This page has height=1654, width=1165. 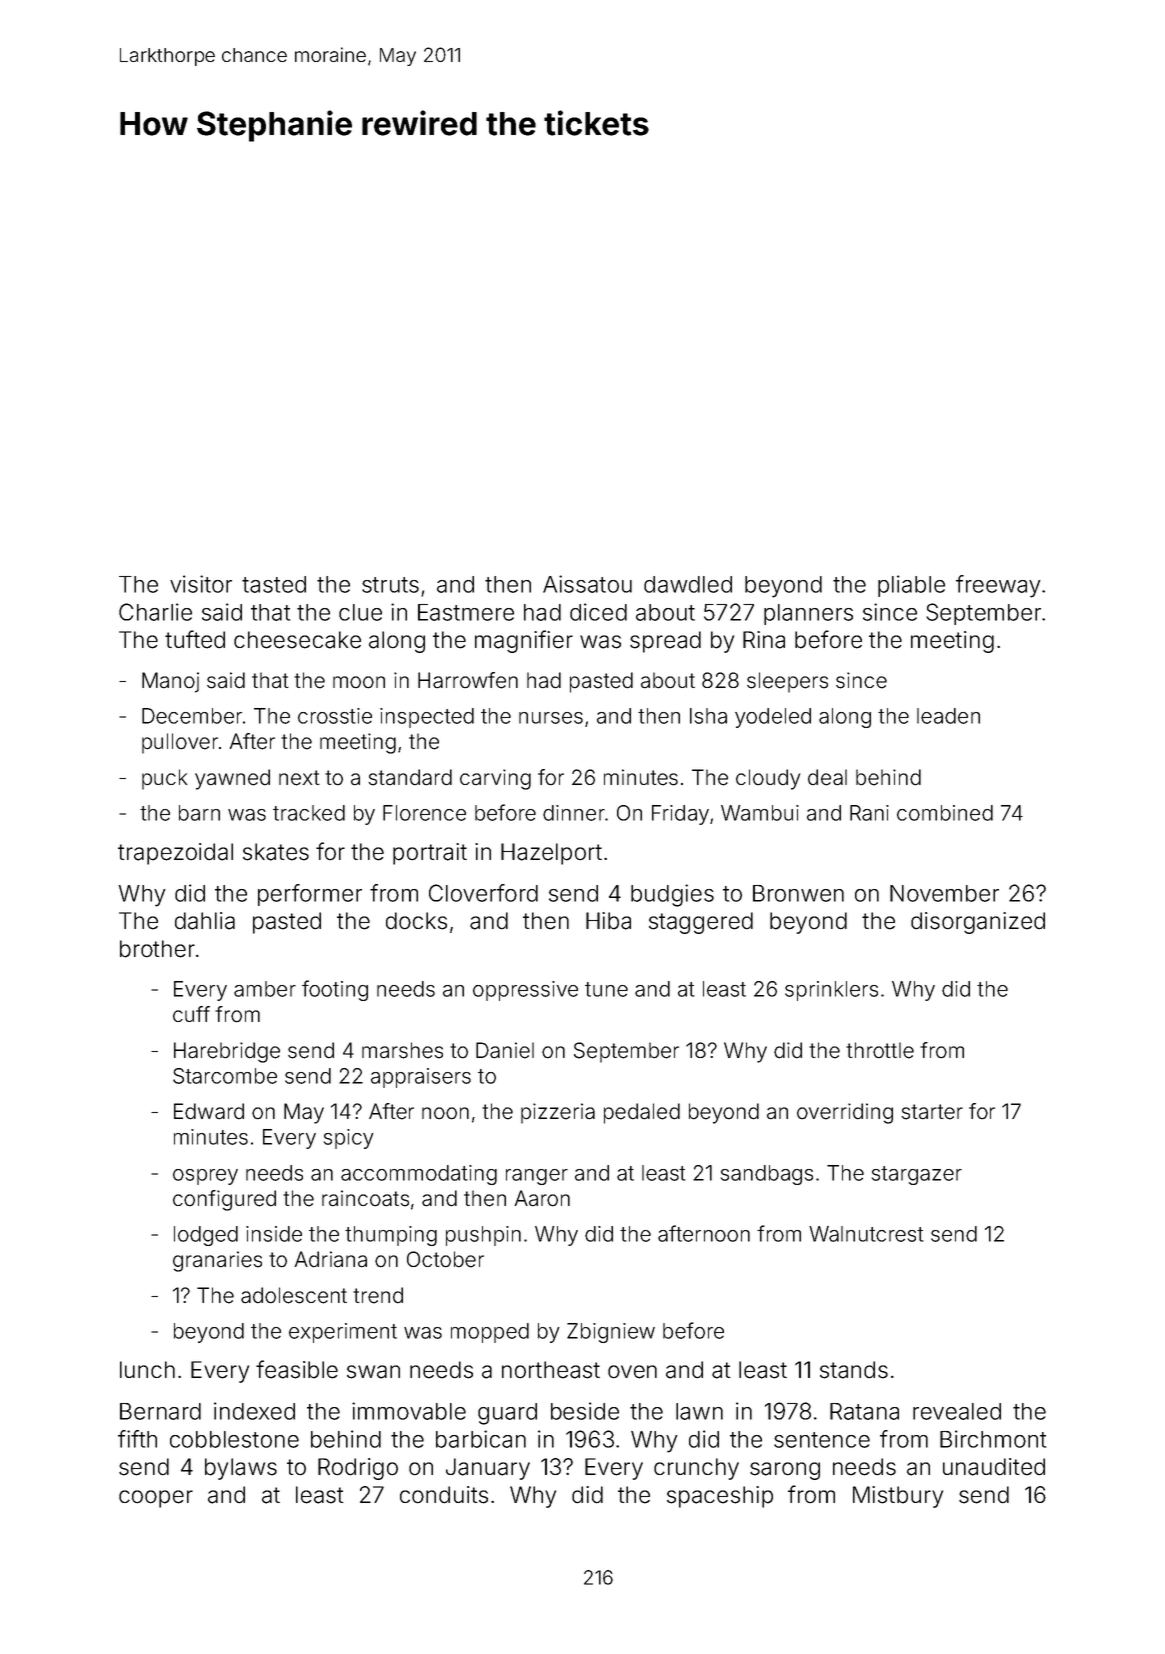 What do you see at coordinates (688, 584) in the page?
I see `dawdled` at bounding box center [688, 584].
